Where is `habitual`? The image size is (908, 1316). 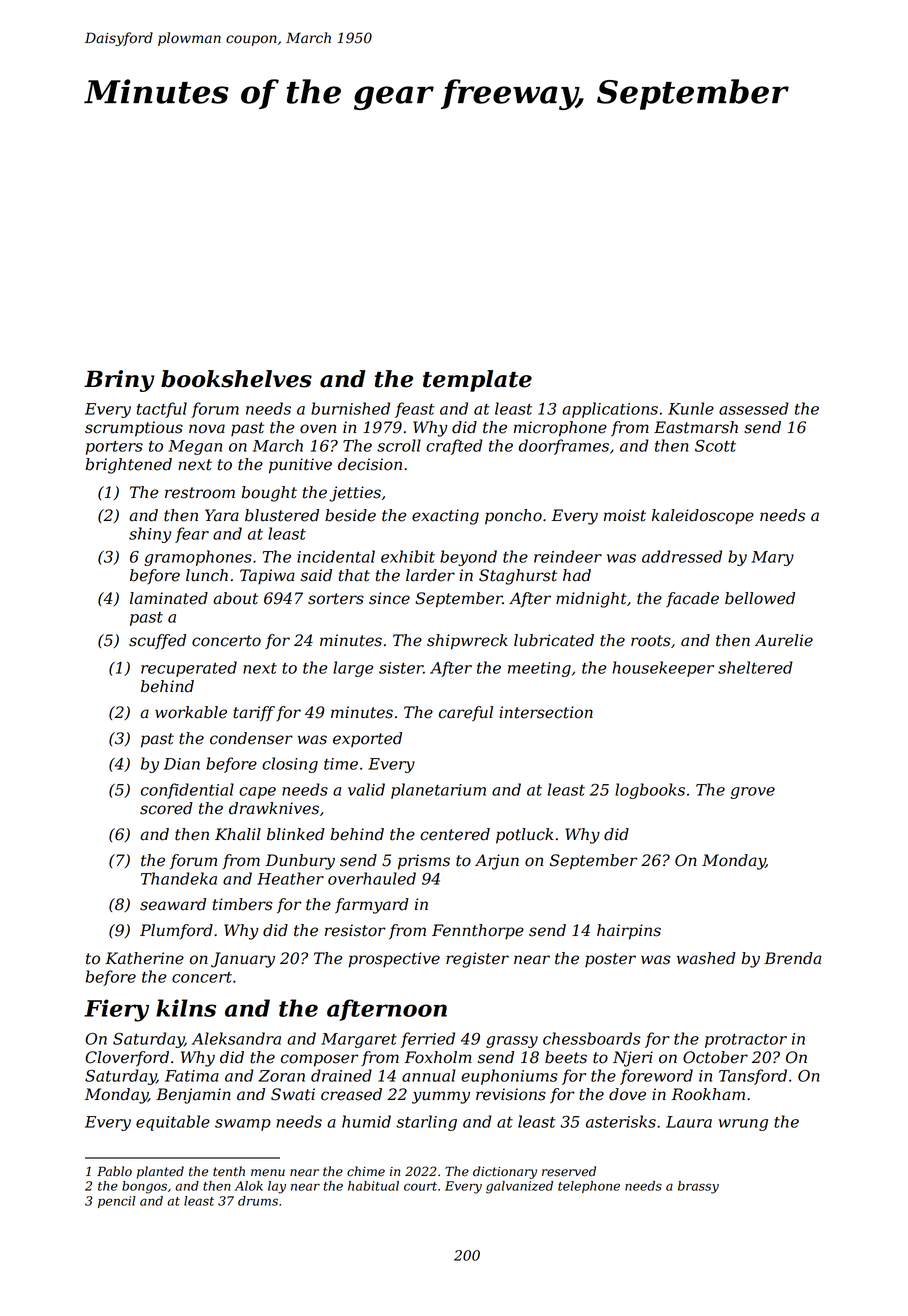 habitual is located at coordinates (373, 1186).
